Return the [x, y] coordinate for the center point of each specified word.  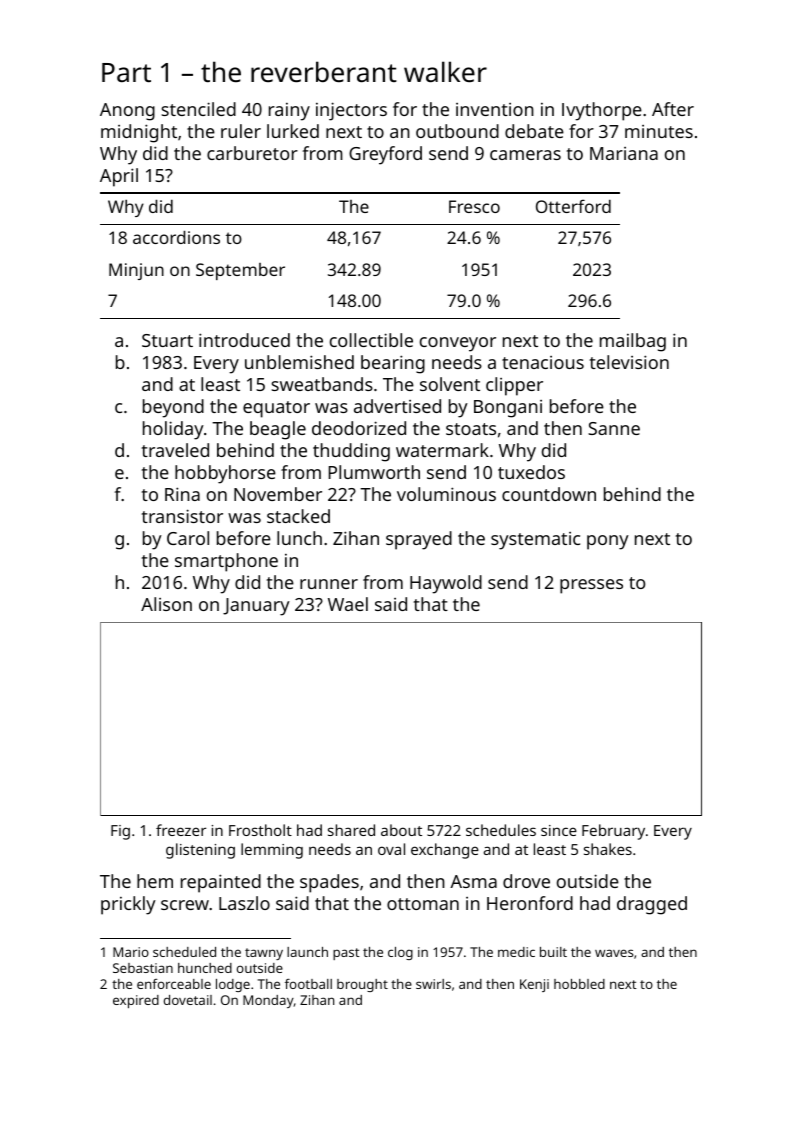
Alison [166, 604]
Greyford [385, 155]
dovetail [188, 1000]
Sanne [614, 428]
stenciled [198, 109]
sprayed [419, 540]
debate [534, 131]
